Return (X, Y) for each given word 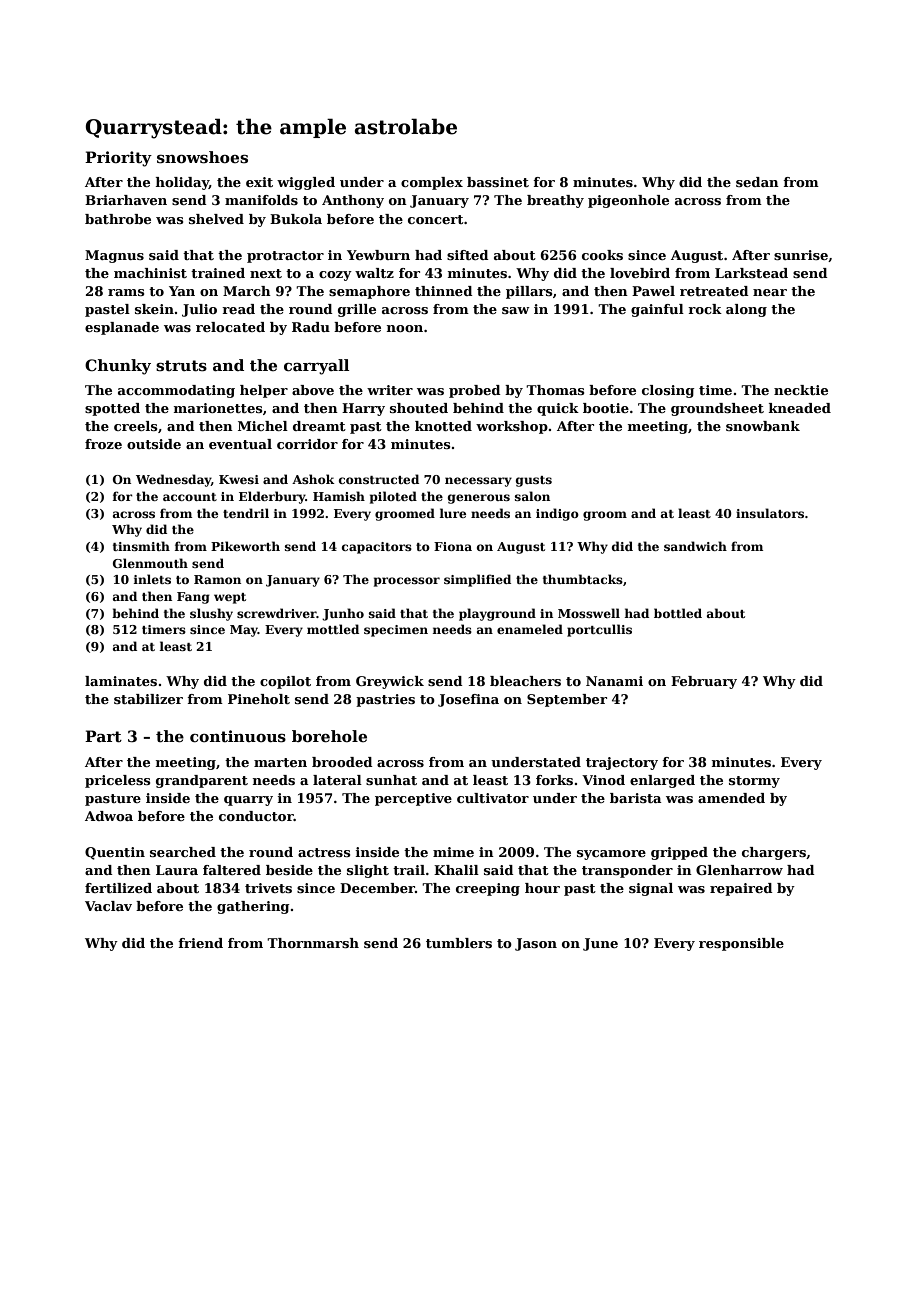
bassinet (498, 182)
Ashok (313, 479)
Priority (118, 159)
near (770, 292)
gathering (253, 907)
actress (324, 852)
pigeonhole (628, 201)
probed (475, 391)
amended (731, 798)
